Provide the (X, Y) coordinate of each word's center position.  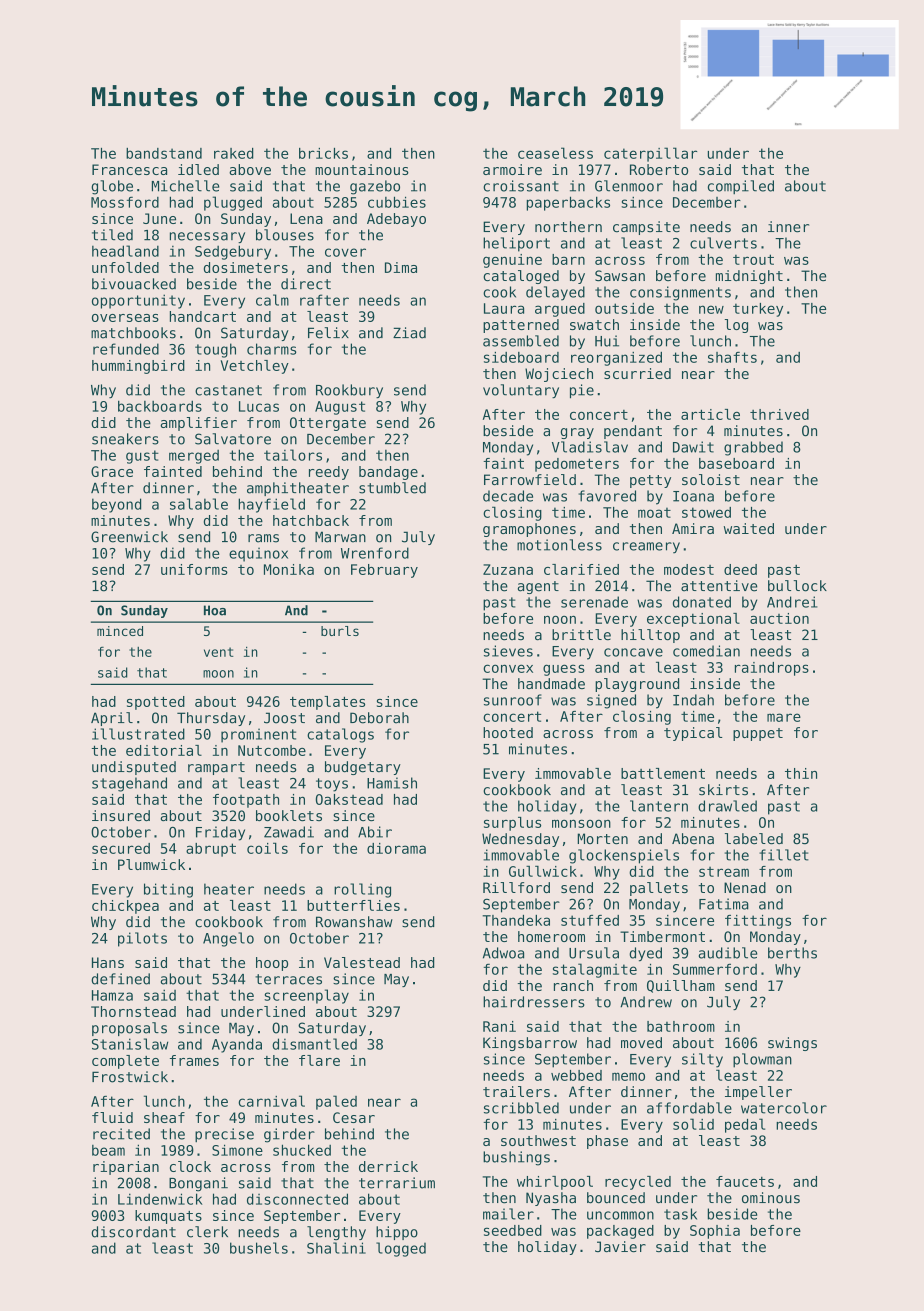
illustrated (138, 734)
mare (784, 717)
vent (219, 652)
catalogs (340, 735)
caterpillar (650, 154)
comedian (706, 651)
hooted (508, 732)
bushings (516, 1158)
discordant (133, 1232)
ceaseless (555, 153)
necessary (207, 237)
